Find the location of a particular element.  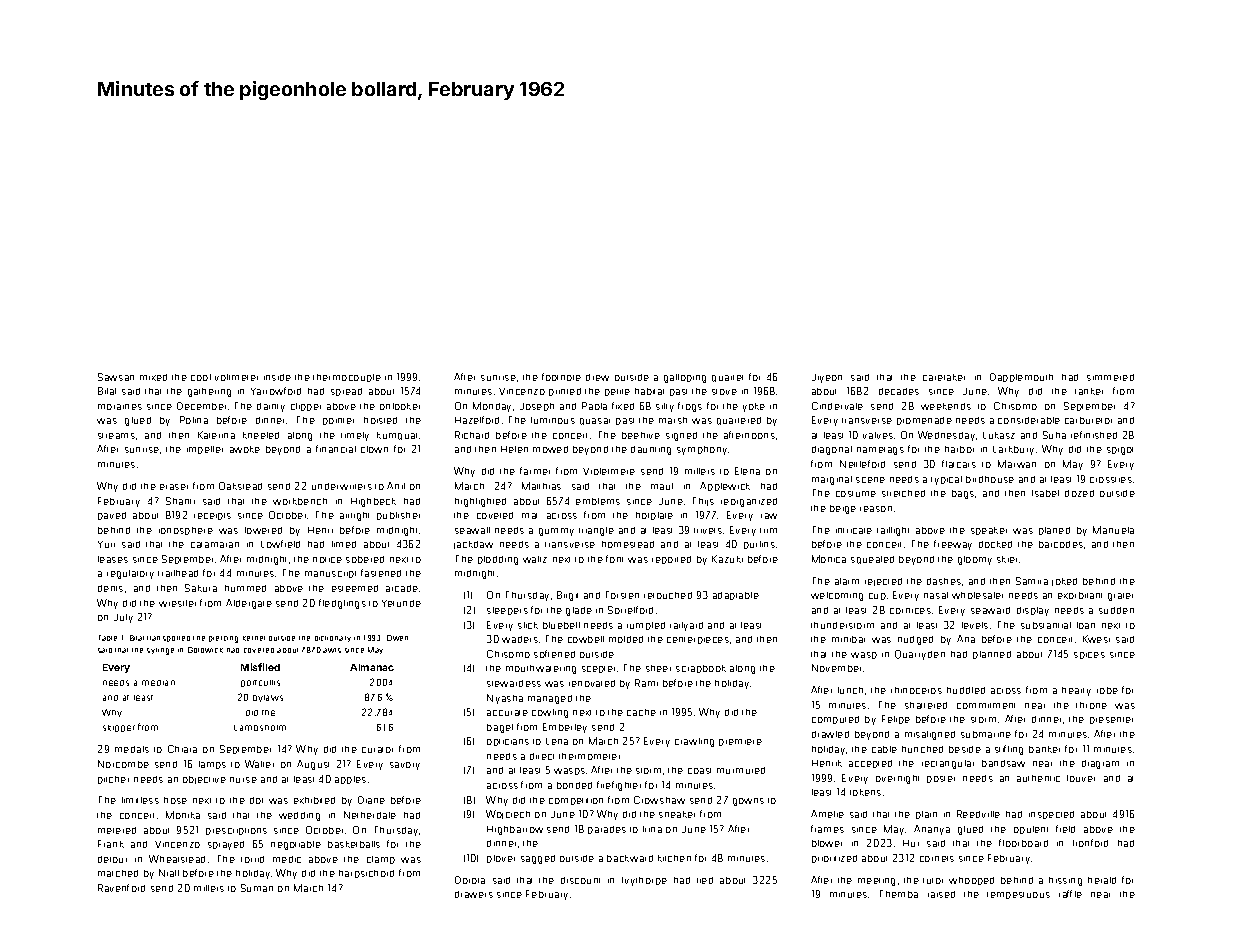

limitless is located at coordinates (140, 800).
